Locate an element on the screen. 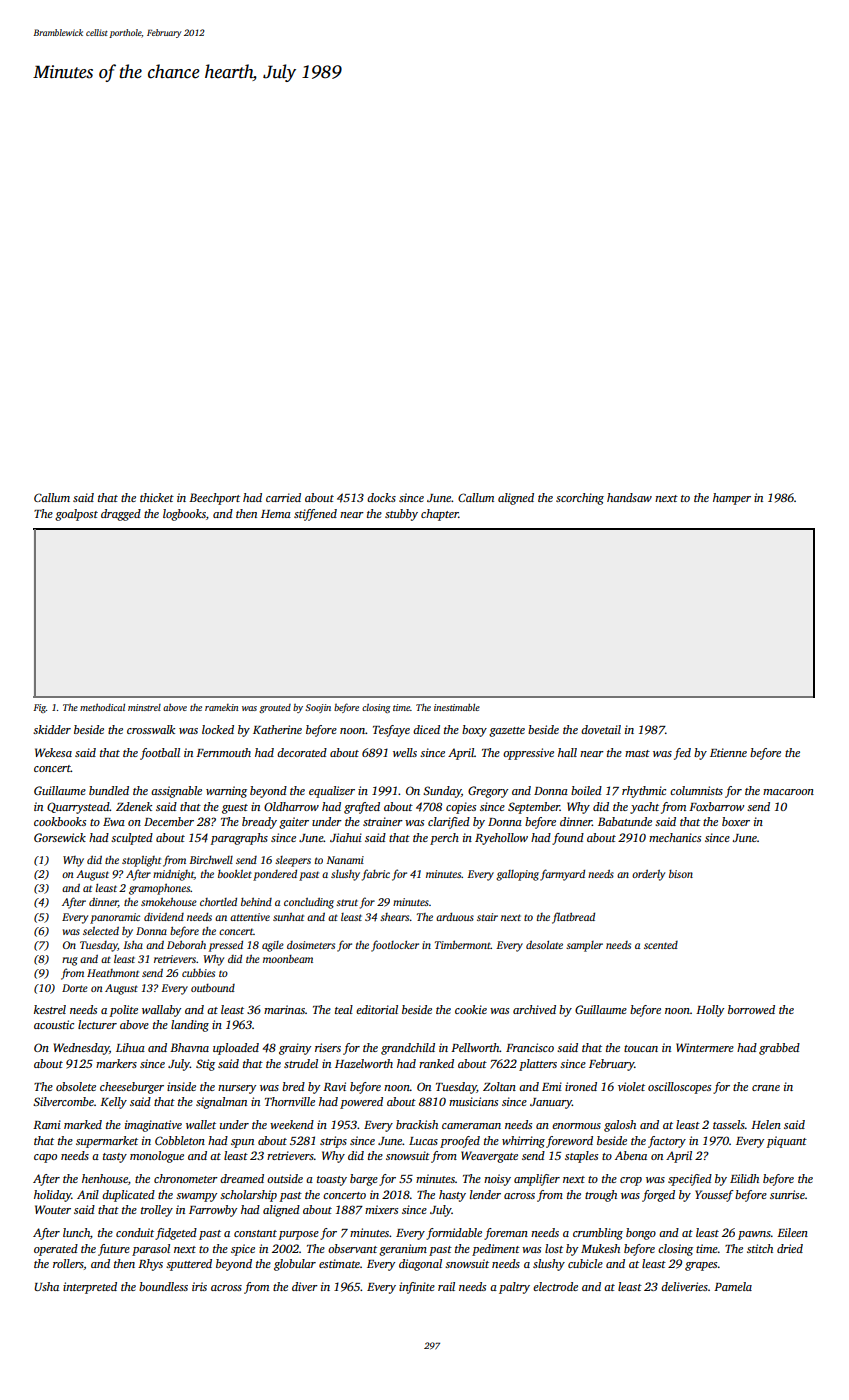 The image size is (849, 1400). goalpost is located at coordinates (76, 515).
